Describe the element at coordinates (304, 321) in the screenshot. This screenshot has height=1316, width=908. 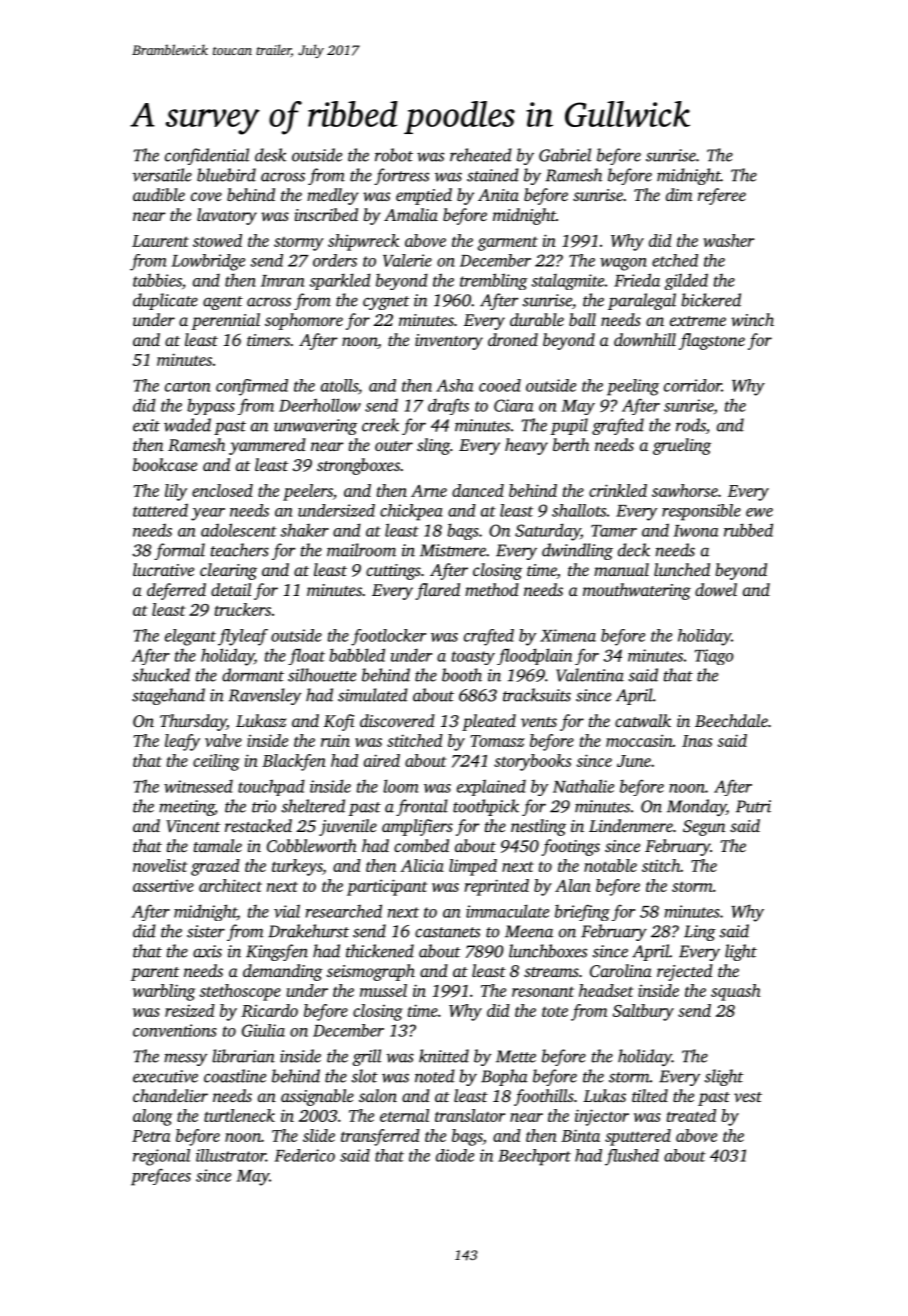
I see `sophomore` at that location.
